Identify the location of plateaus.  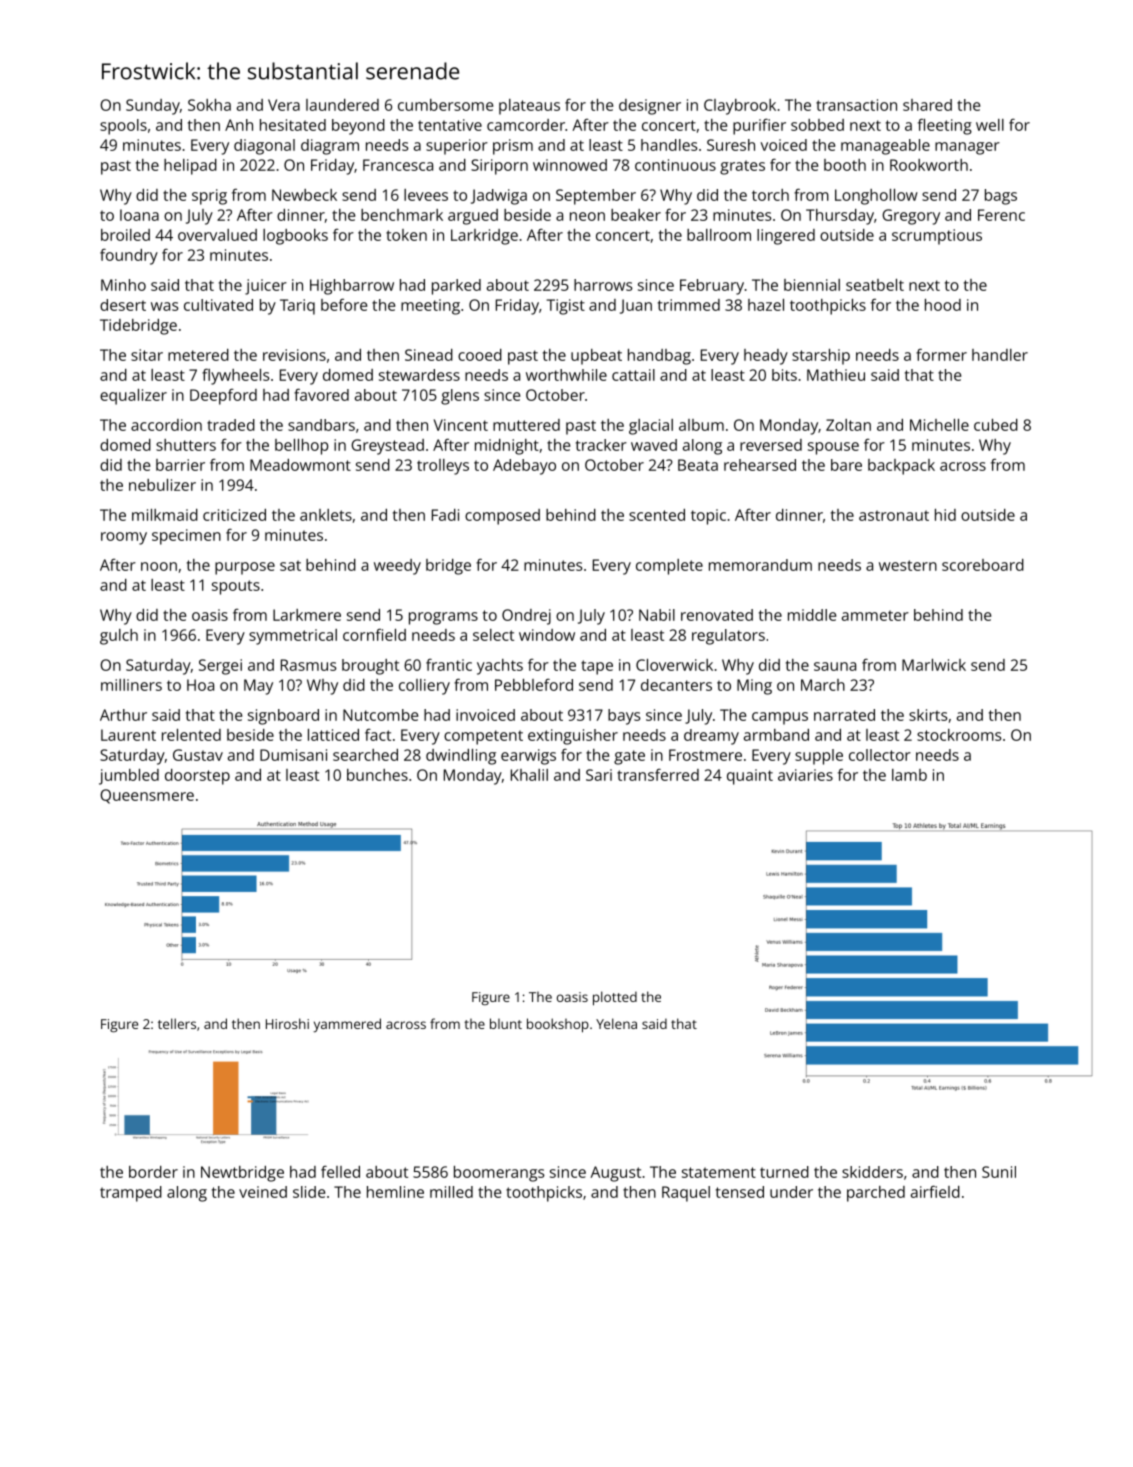
(529, 107).
